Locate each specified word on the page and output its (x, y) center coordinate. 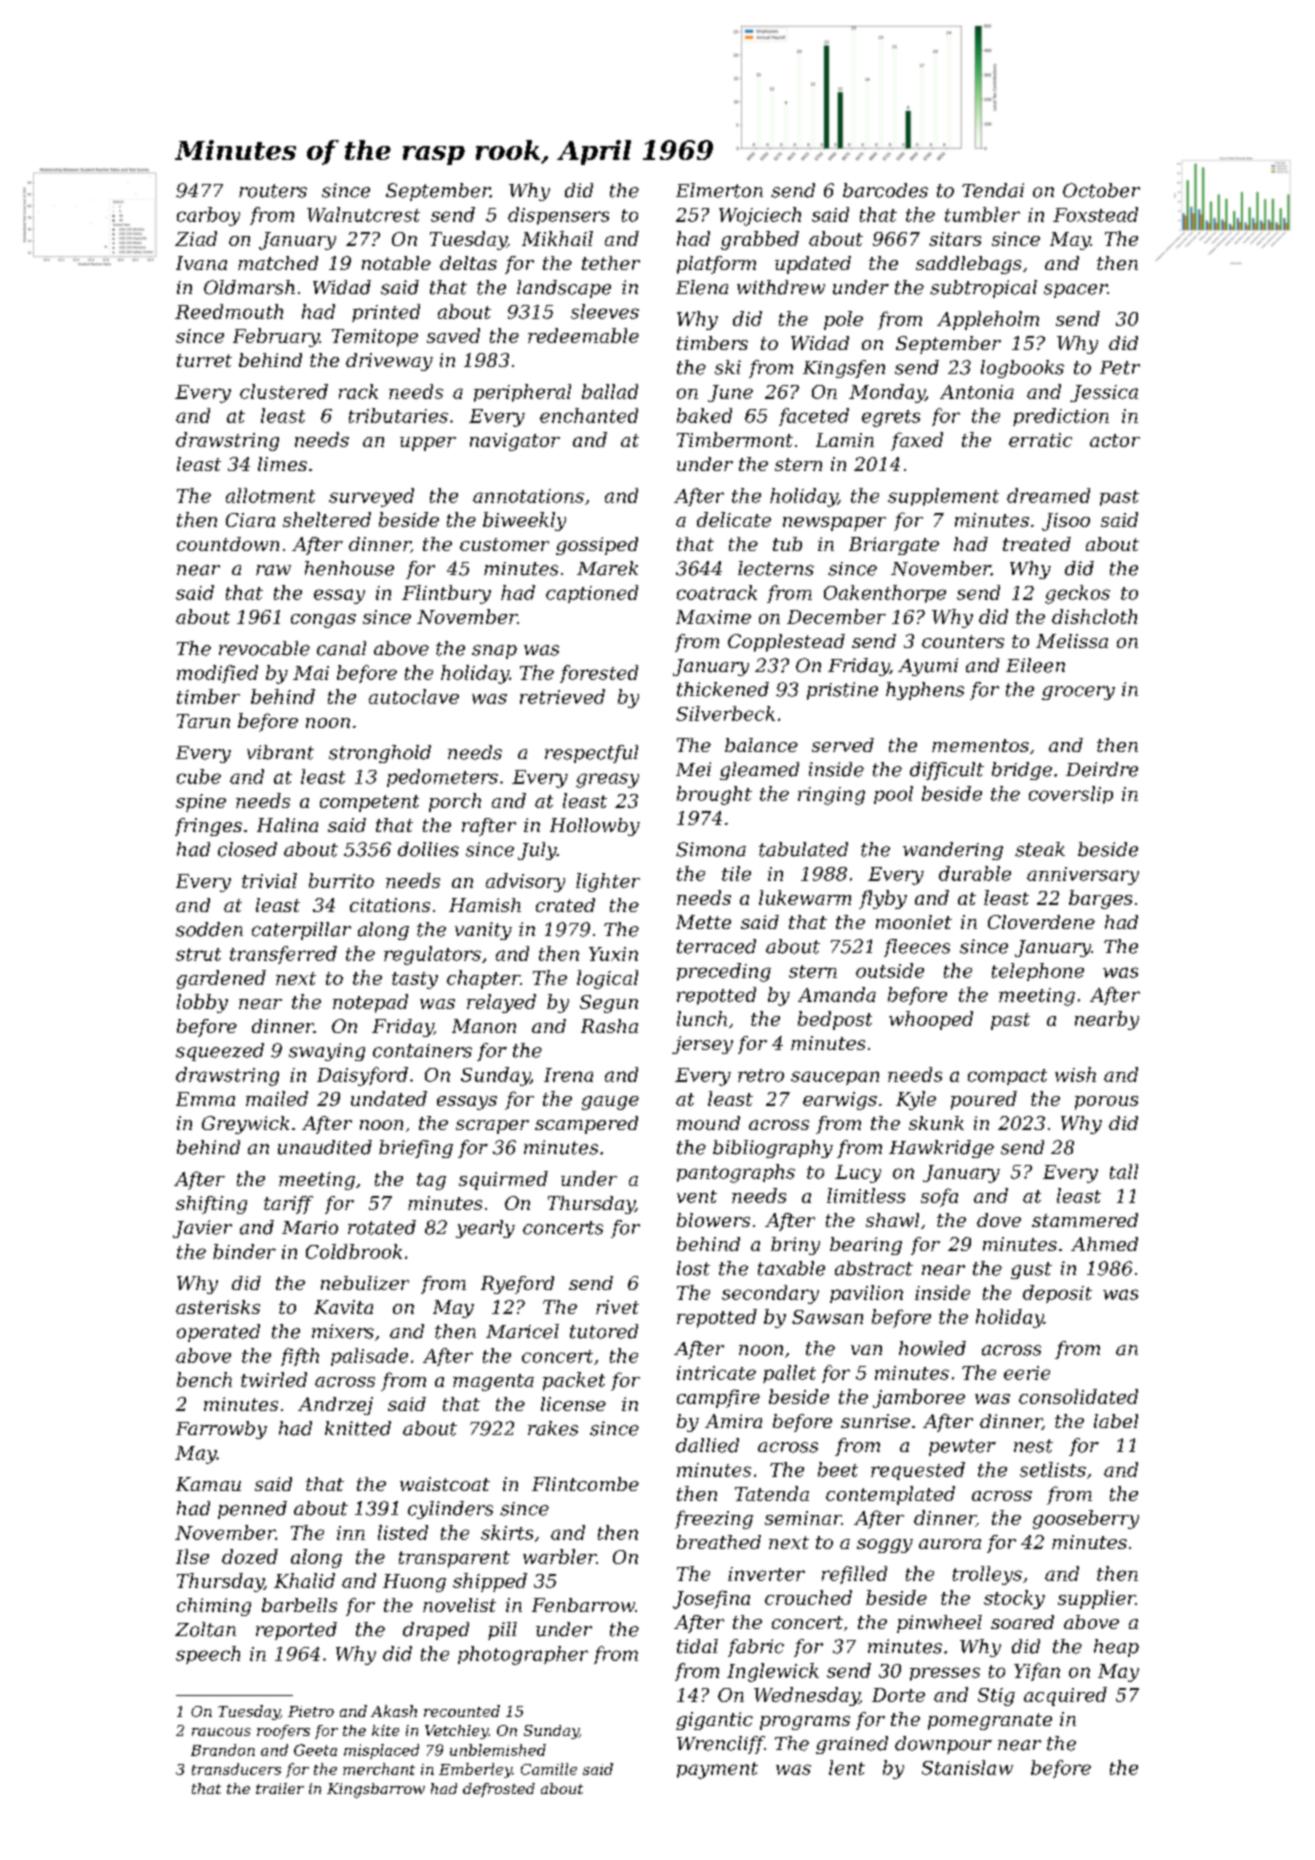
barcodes (885, 190)
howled (932, 1348)
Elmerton (719, 190)
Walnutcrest (363, 214)
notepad (370, 1003)
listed (403, 1532)
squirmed (503, 1180)
